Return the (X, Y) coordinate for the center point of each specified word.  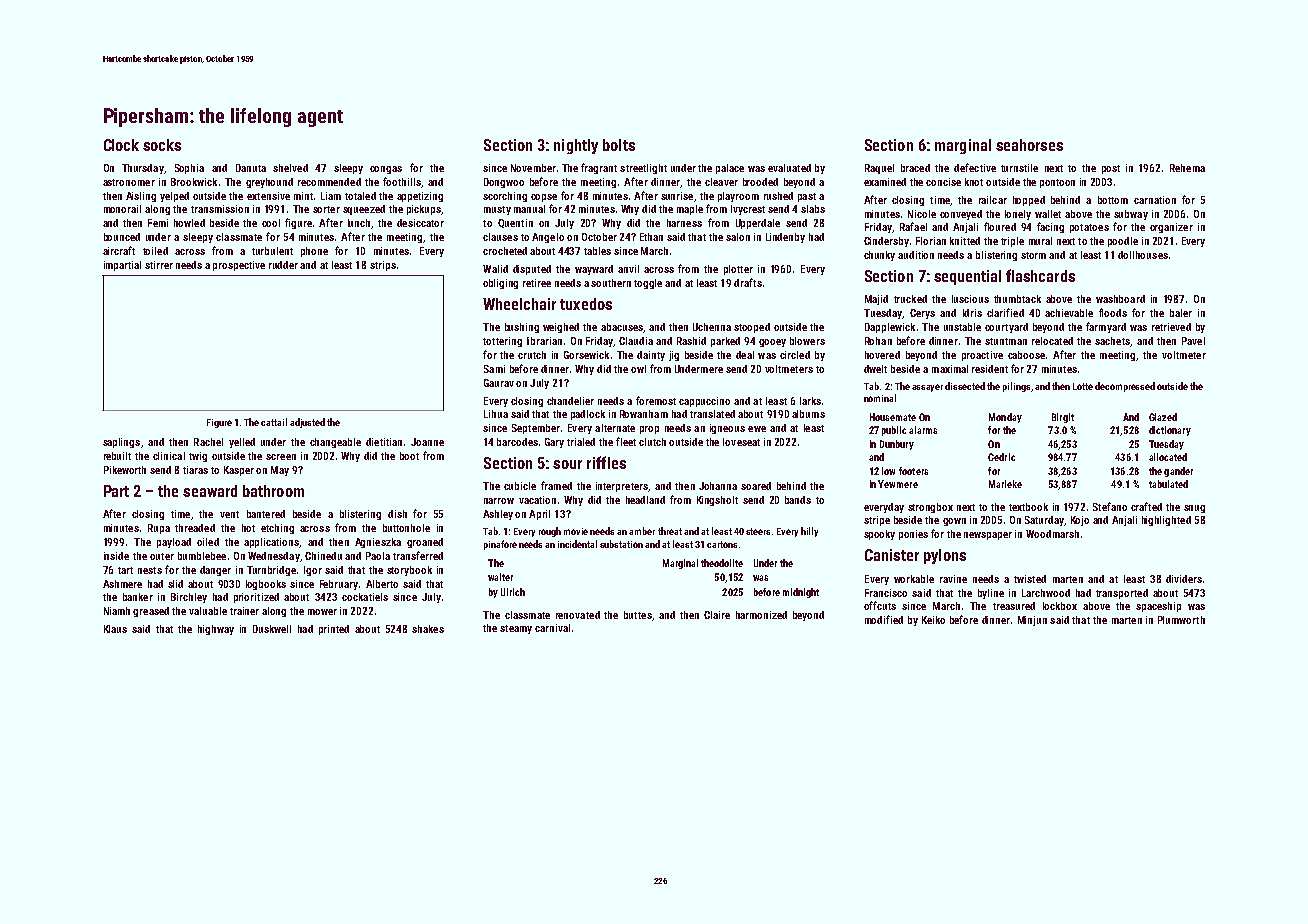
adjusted (307, 423)
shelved (290, 168)
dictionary (1170, 431)
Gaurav (499, 383)
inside (116, 556)
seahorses (1029, 145)
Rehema (1187, 168)
